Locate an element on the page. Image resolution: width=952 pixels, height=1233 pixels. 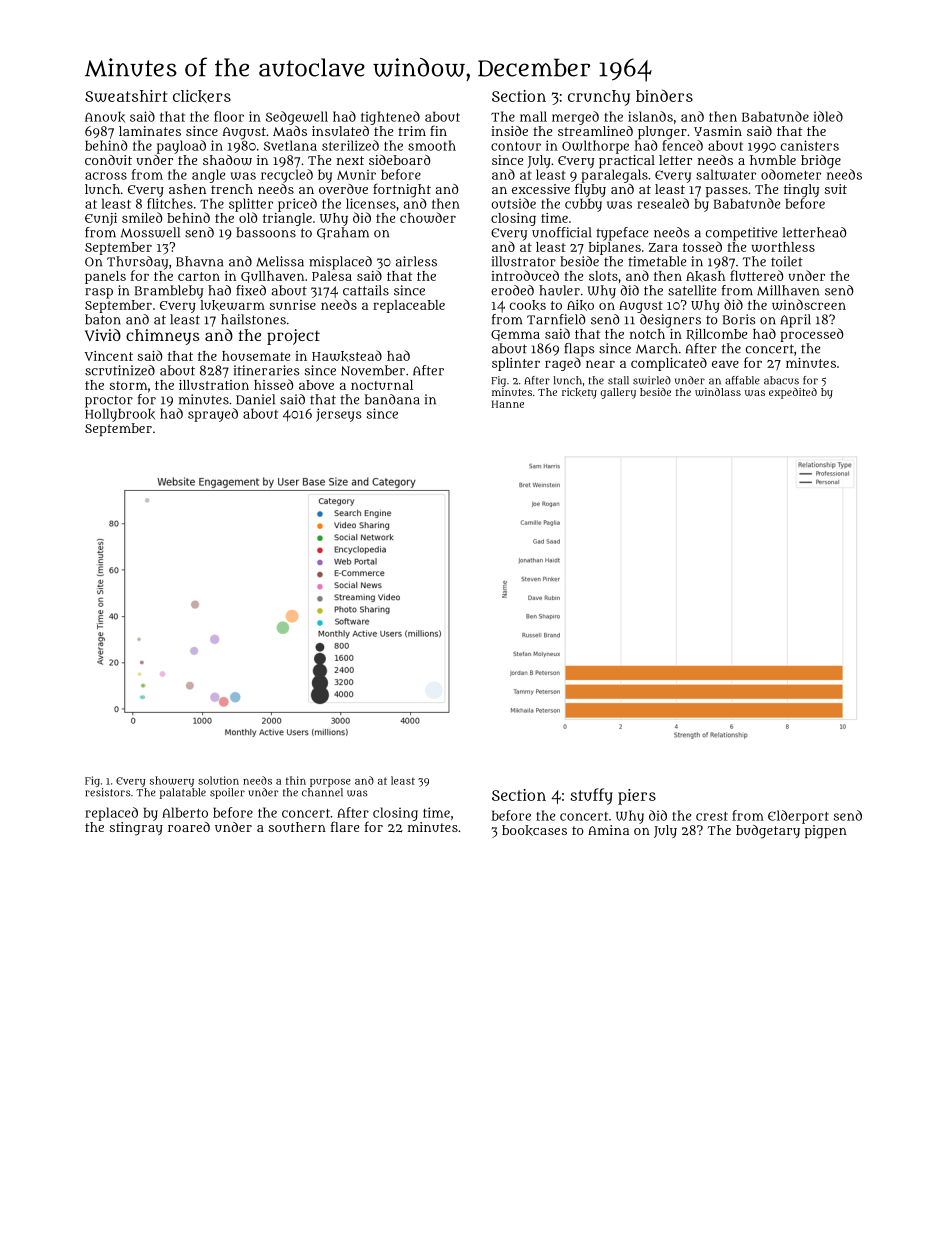
windlass is located at coordinates (718, 392).
